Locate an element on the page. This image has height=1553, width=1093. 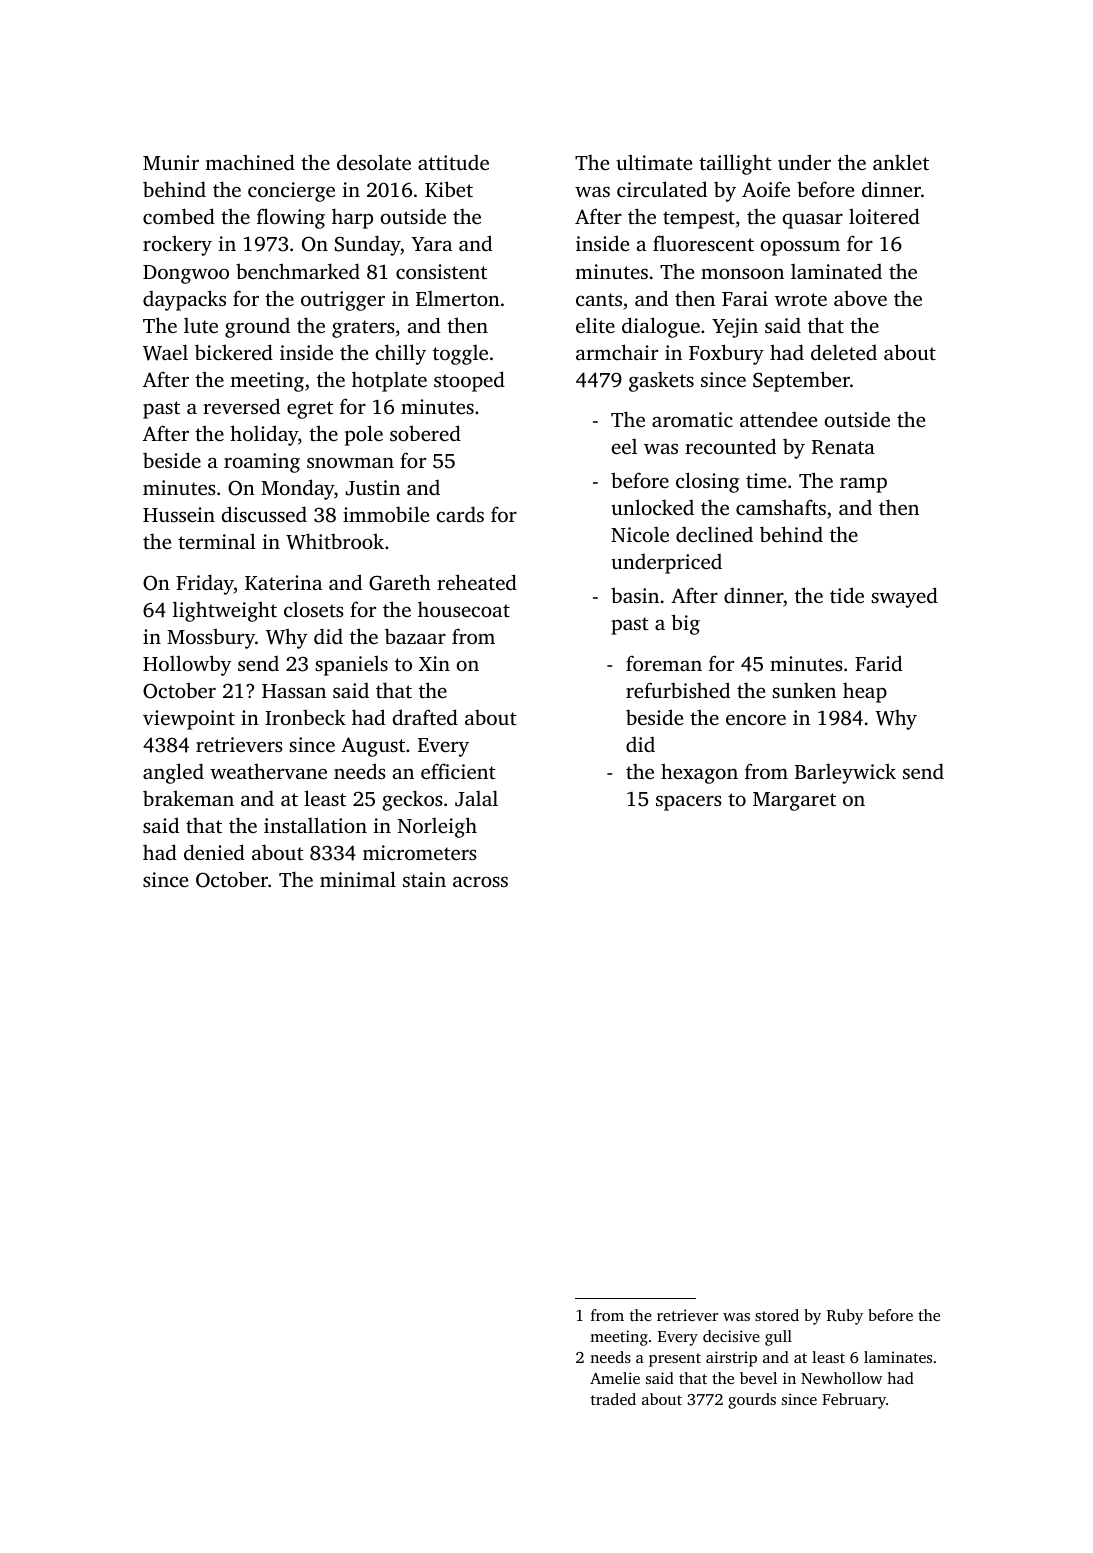
Margaret is located at coordinates (794, 801).
